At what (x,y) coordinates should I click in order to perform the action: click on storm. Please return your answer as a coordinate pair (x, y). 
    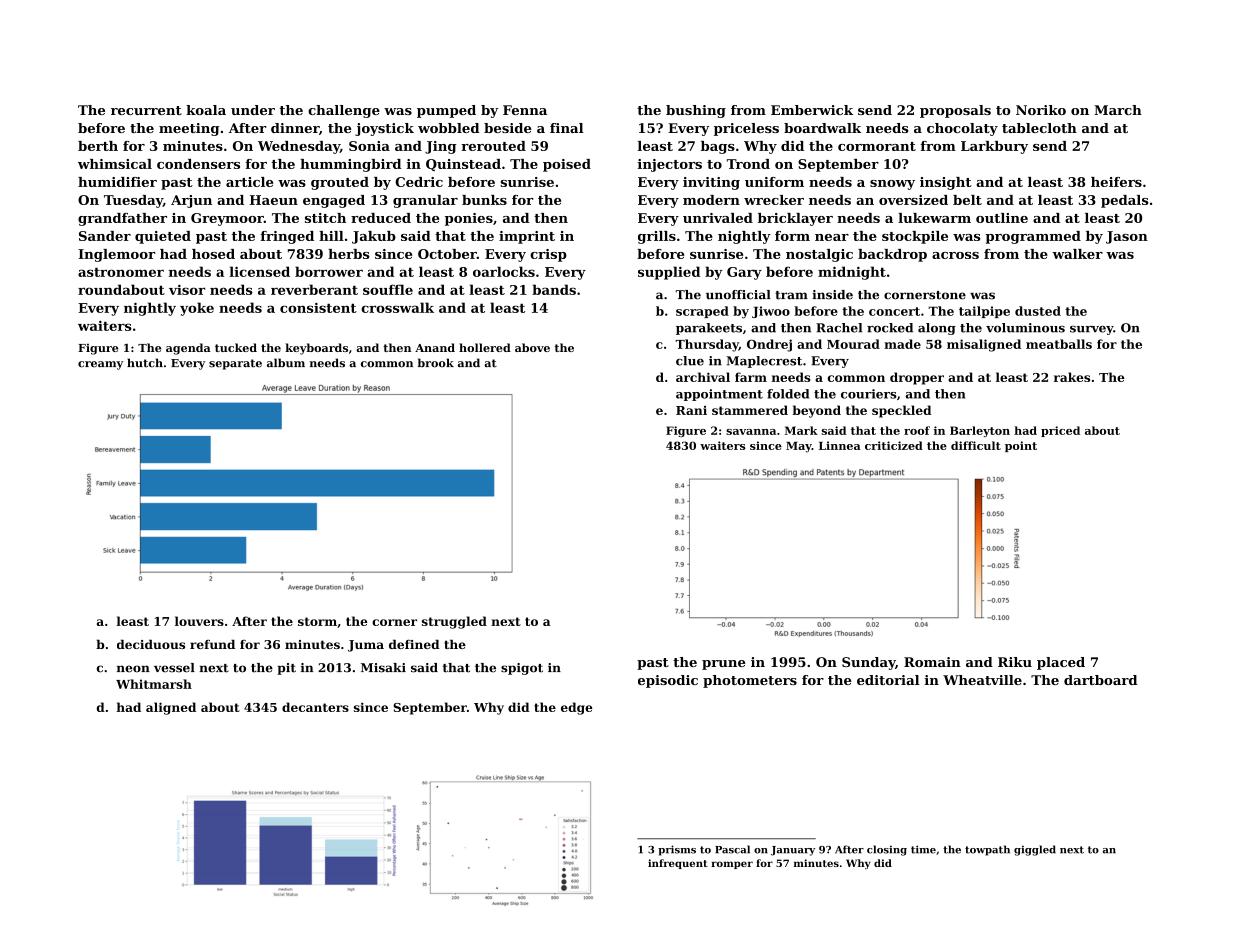
    Looking at the image, I should click on (317, 621).
